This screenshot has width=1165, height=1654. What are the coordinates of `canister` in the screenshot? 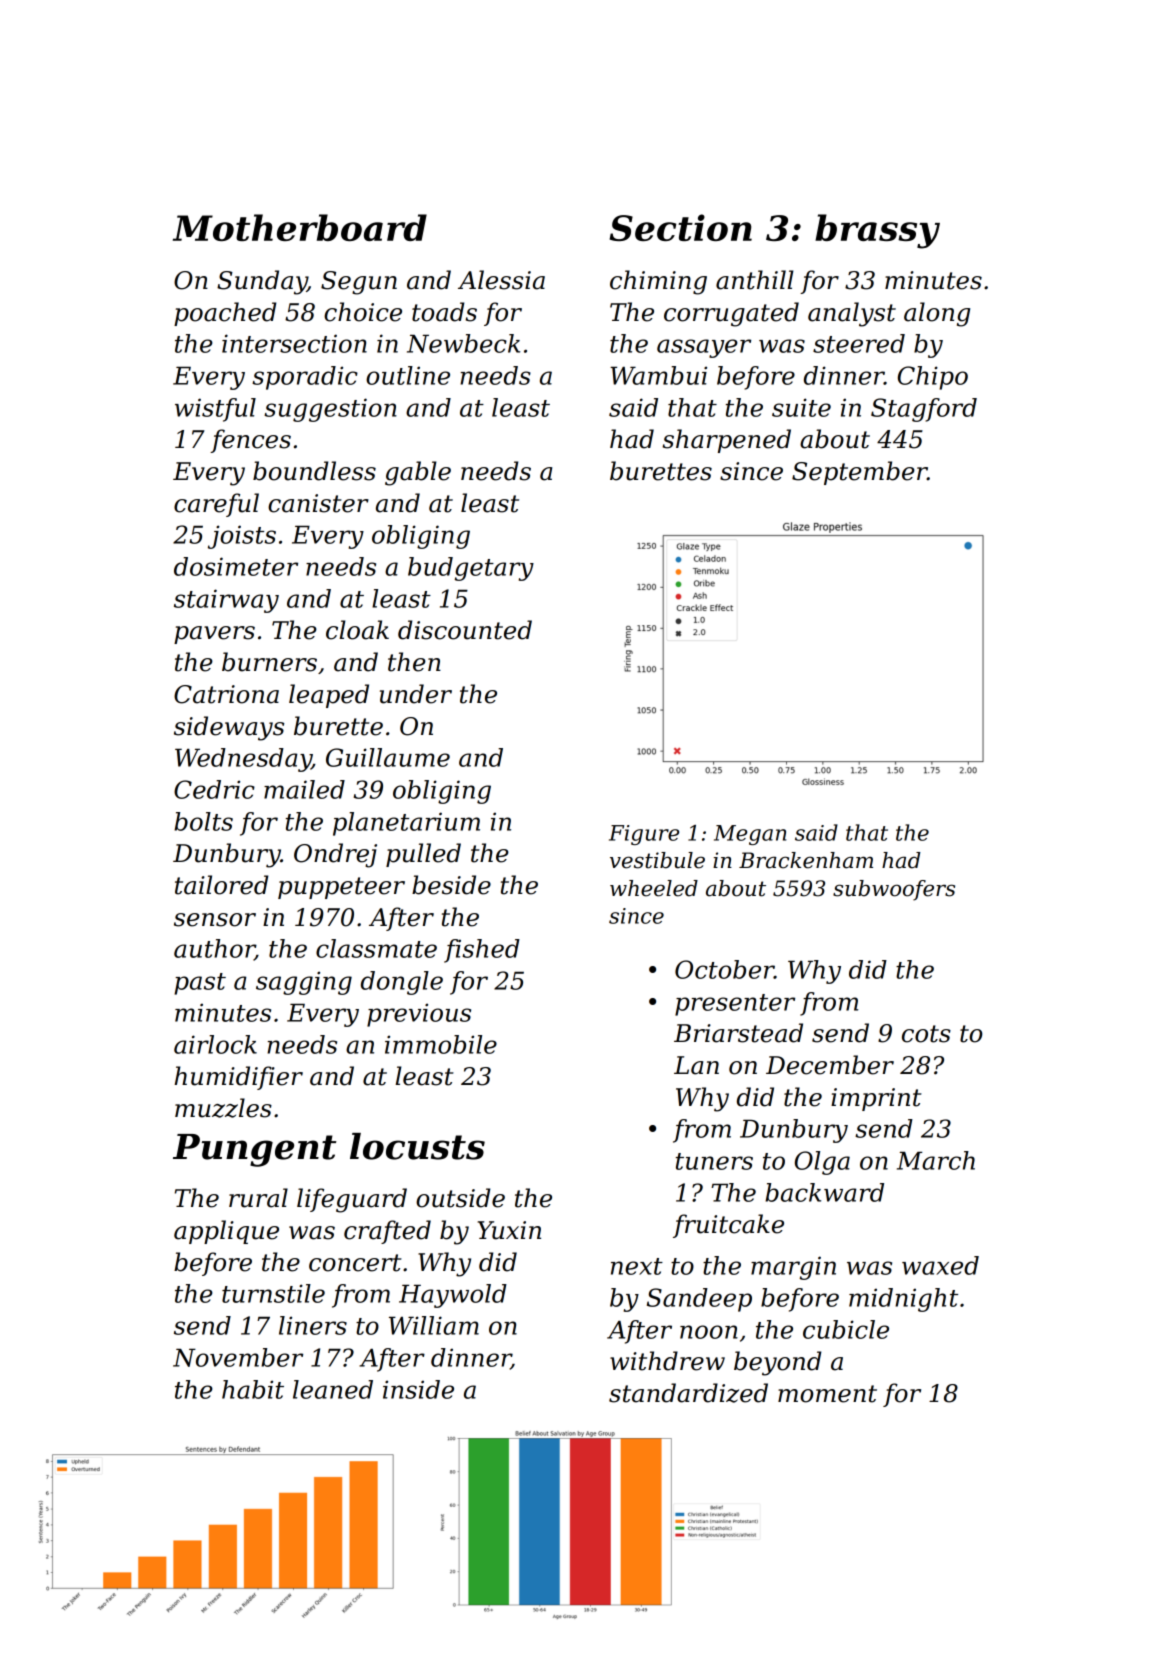 It's located at (318, 503).
